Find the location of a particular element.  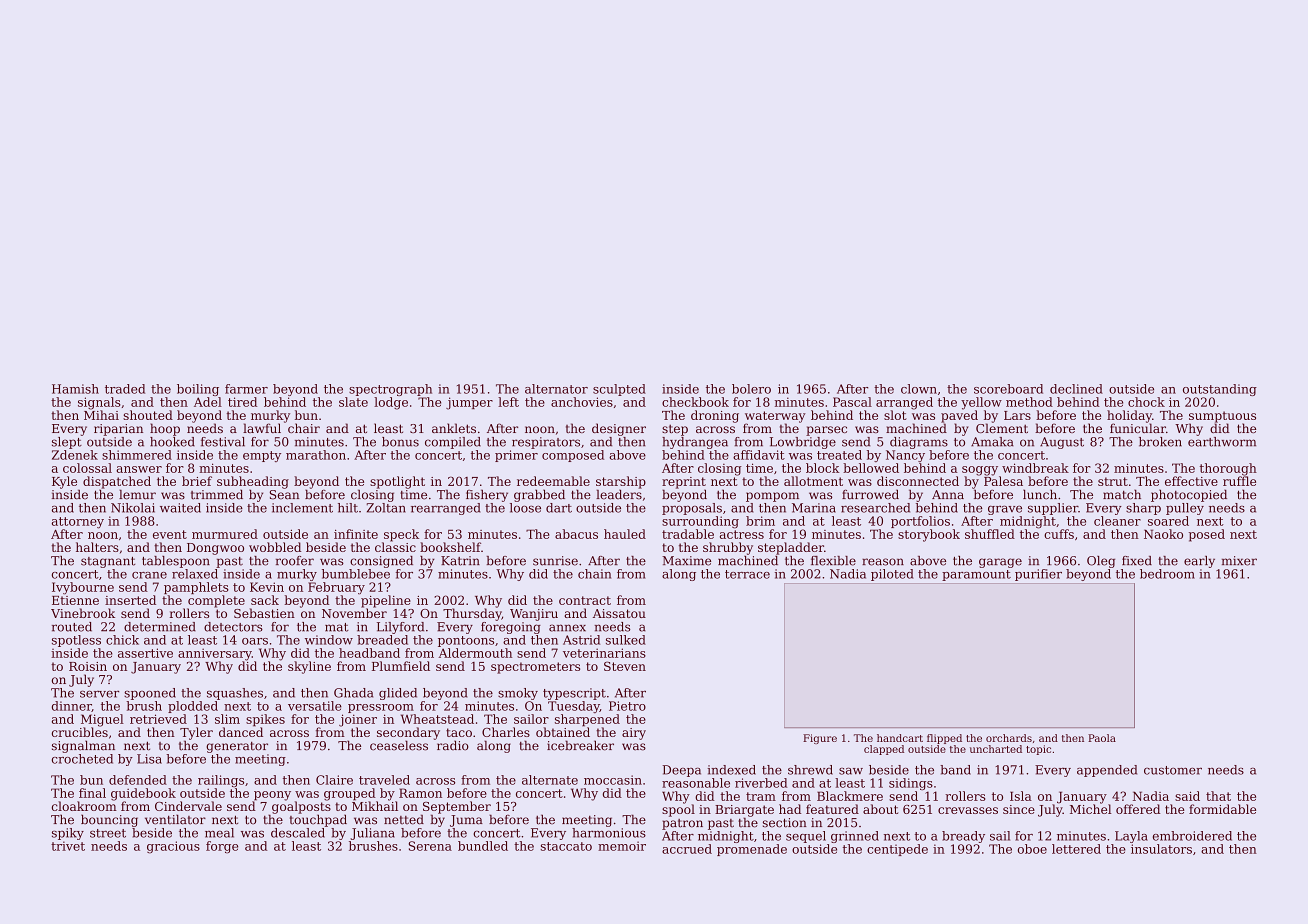

staccato is located at coordinates (566, 846).
